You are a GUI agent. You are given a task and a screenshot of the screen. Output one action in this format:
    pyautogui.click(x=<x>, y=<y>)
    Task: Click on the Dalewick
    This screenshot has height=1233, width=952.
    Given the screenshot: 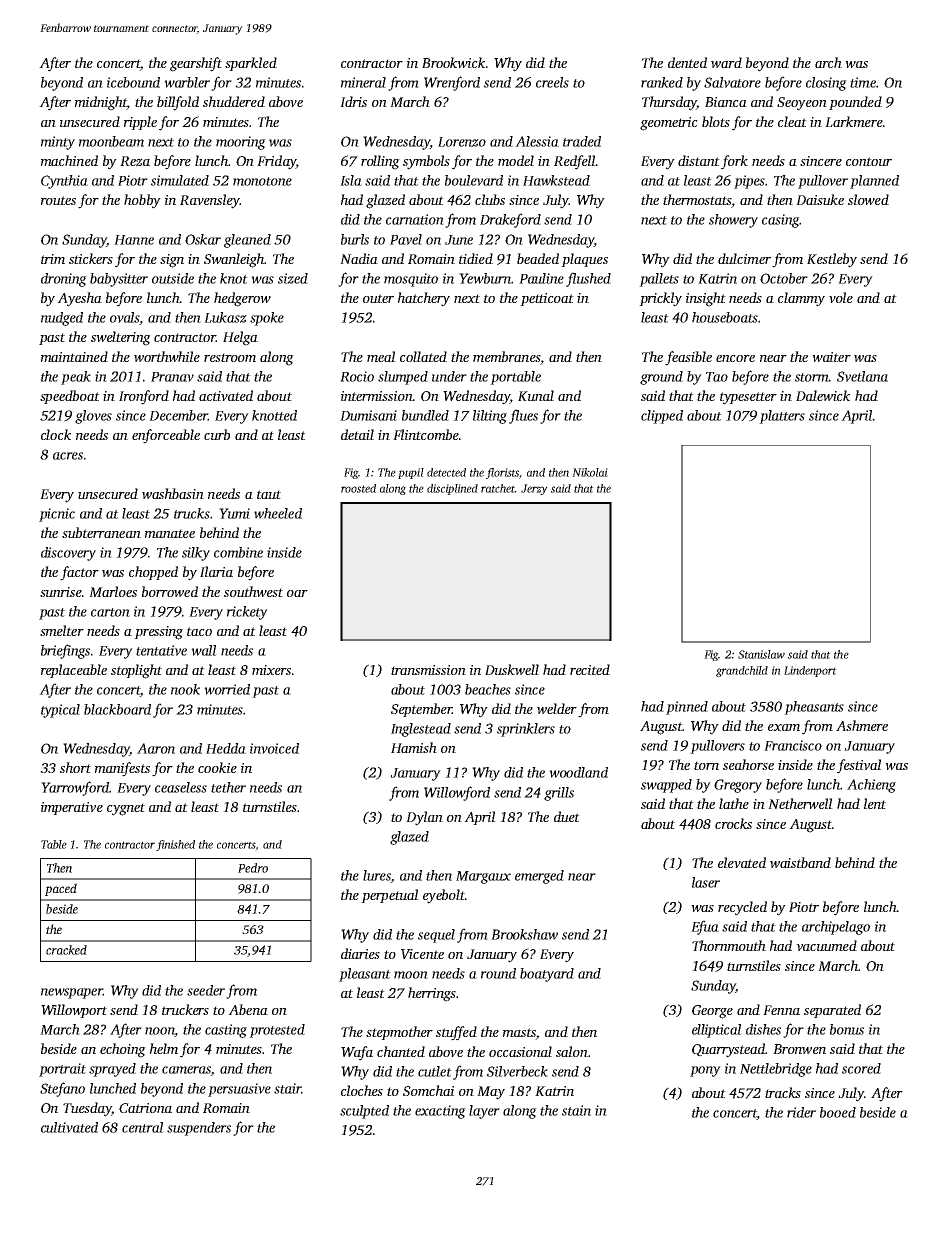 What is the action you would take?
    pyautogui.click(x=823, y=395)
